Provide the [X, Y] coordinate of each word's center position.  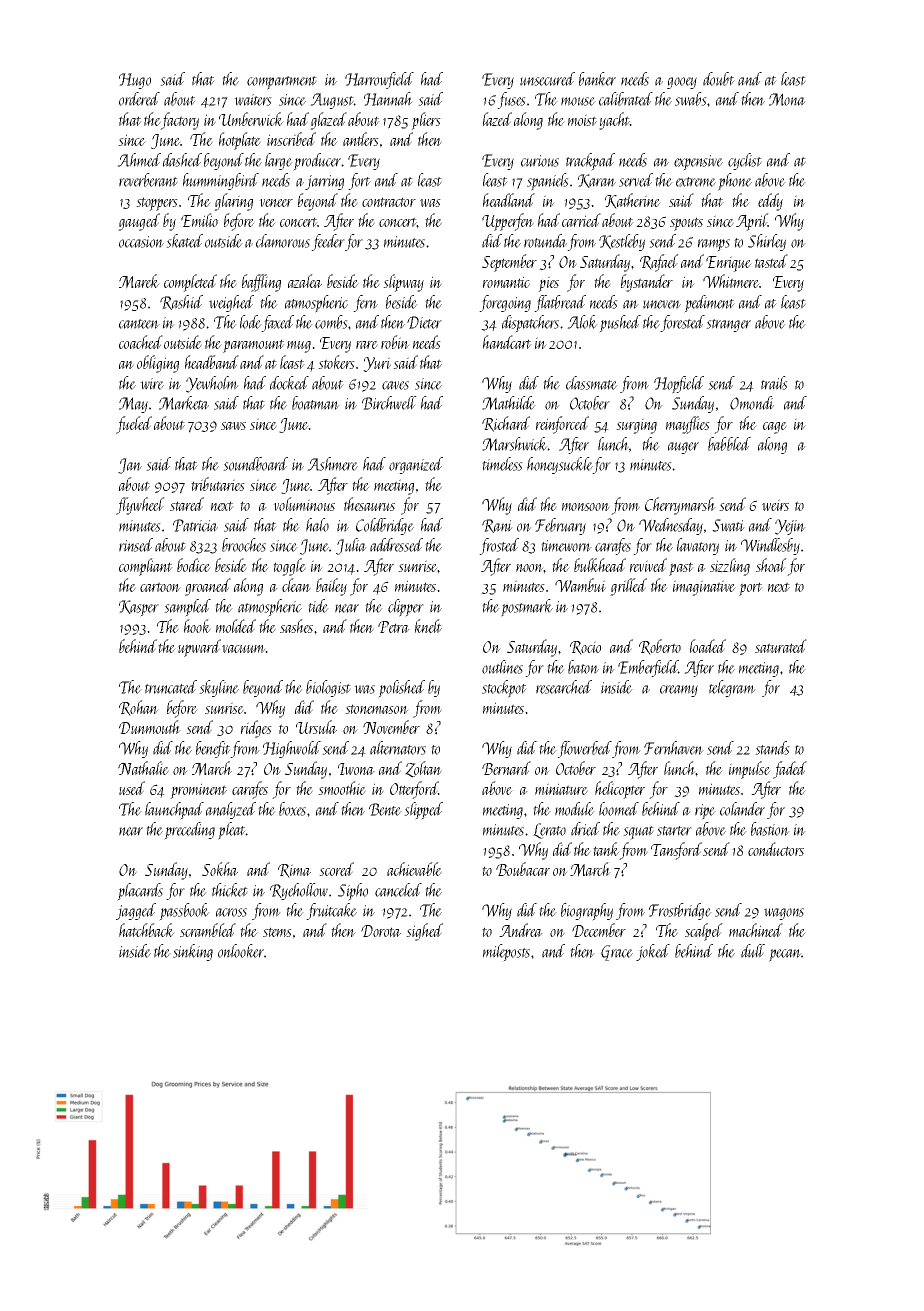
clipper [406, 608]
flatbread [560, 303]
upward [199, 648]
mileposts [506, 953]
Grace [617, 953]
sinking [193, 952]
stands [772, 748]
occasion [141, 242]
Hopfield [679, 385]
